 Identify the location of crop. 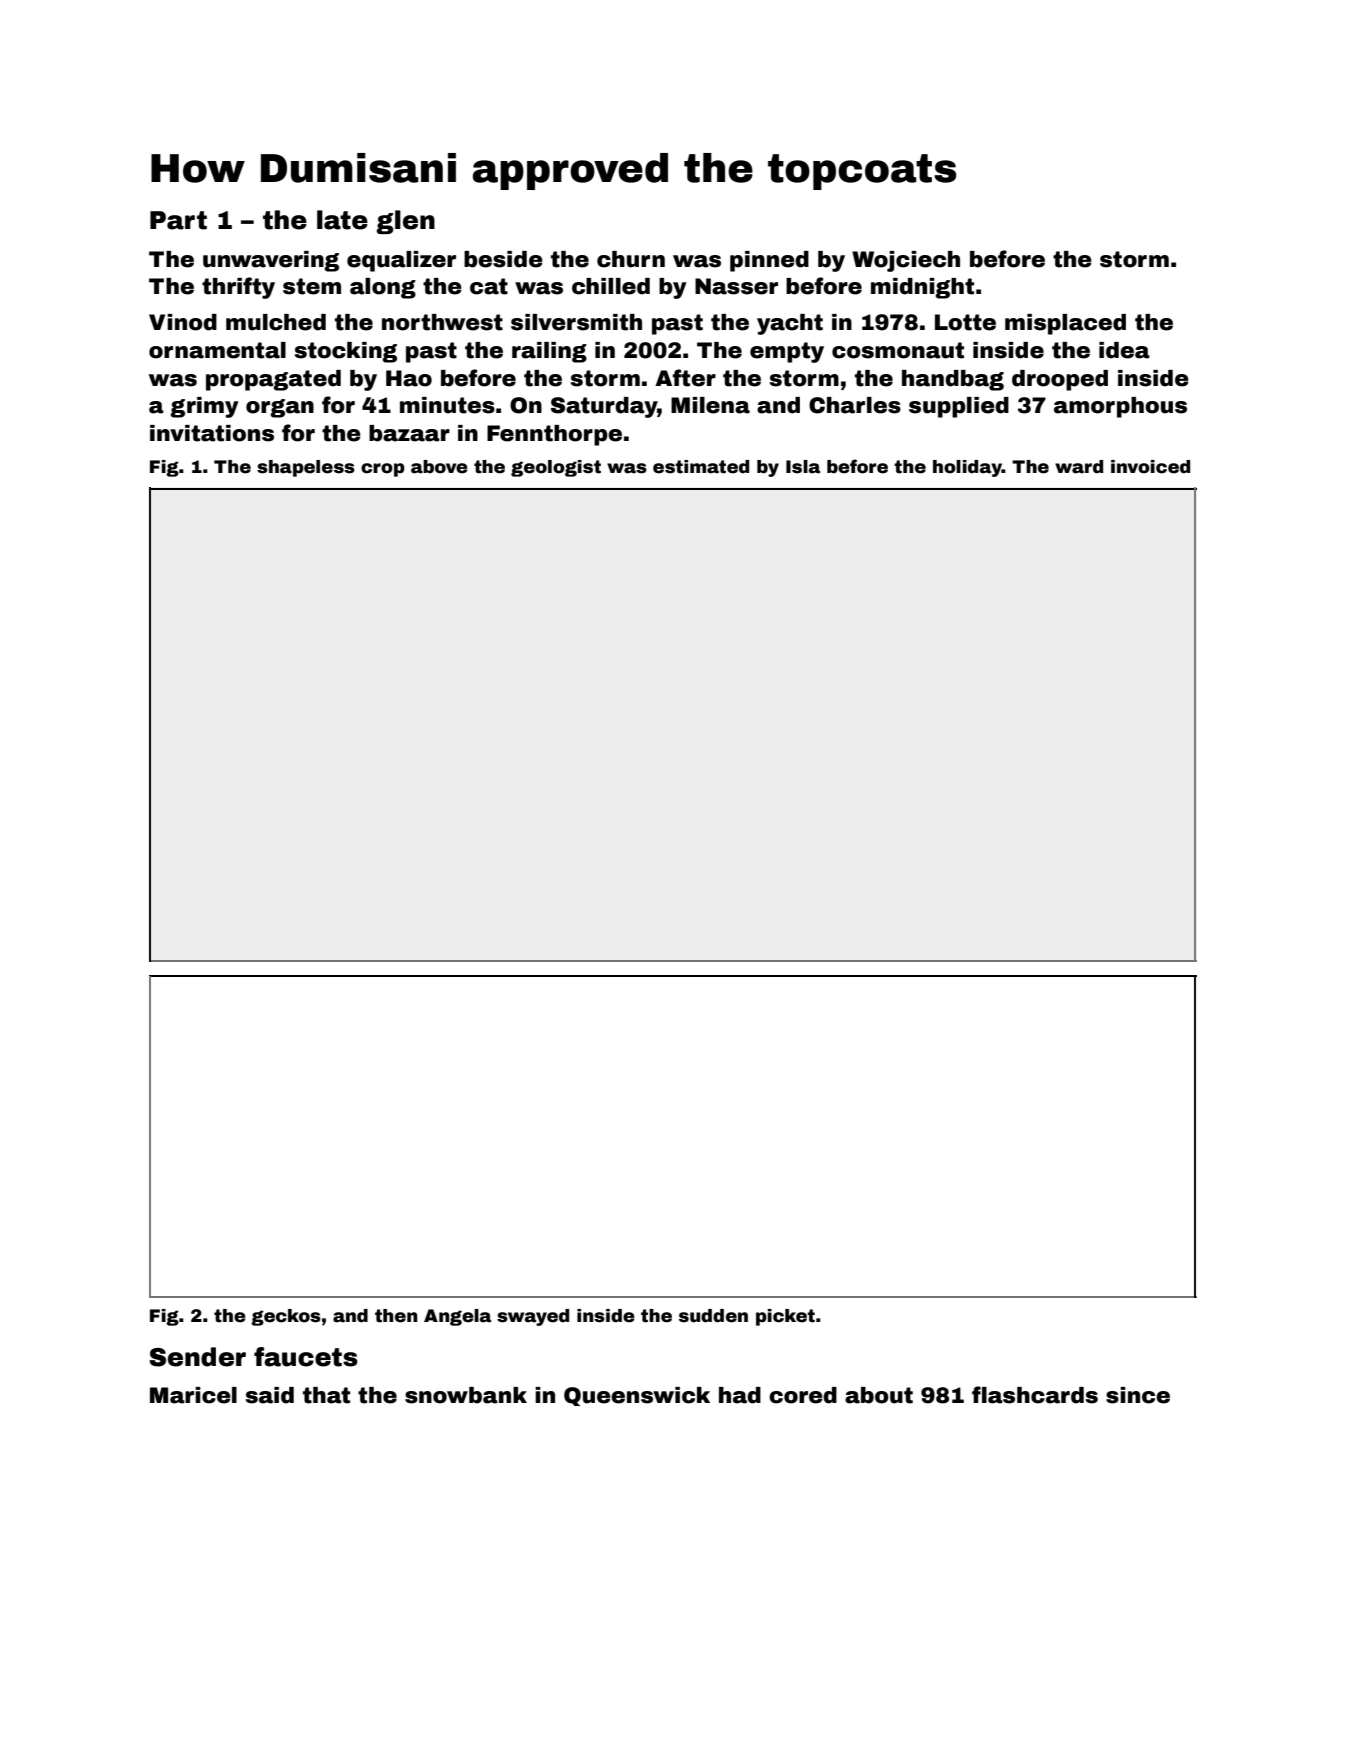
(383, 470).
